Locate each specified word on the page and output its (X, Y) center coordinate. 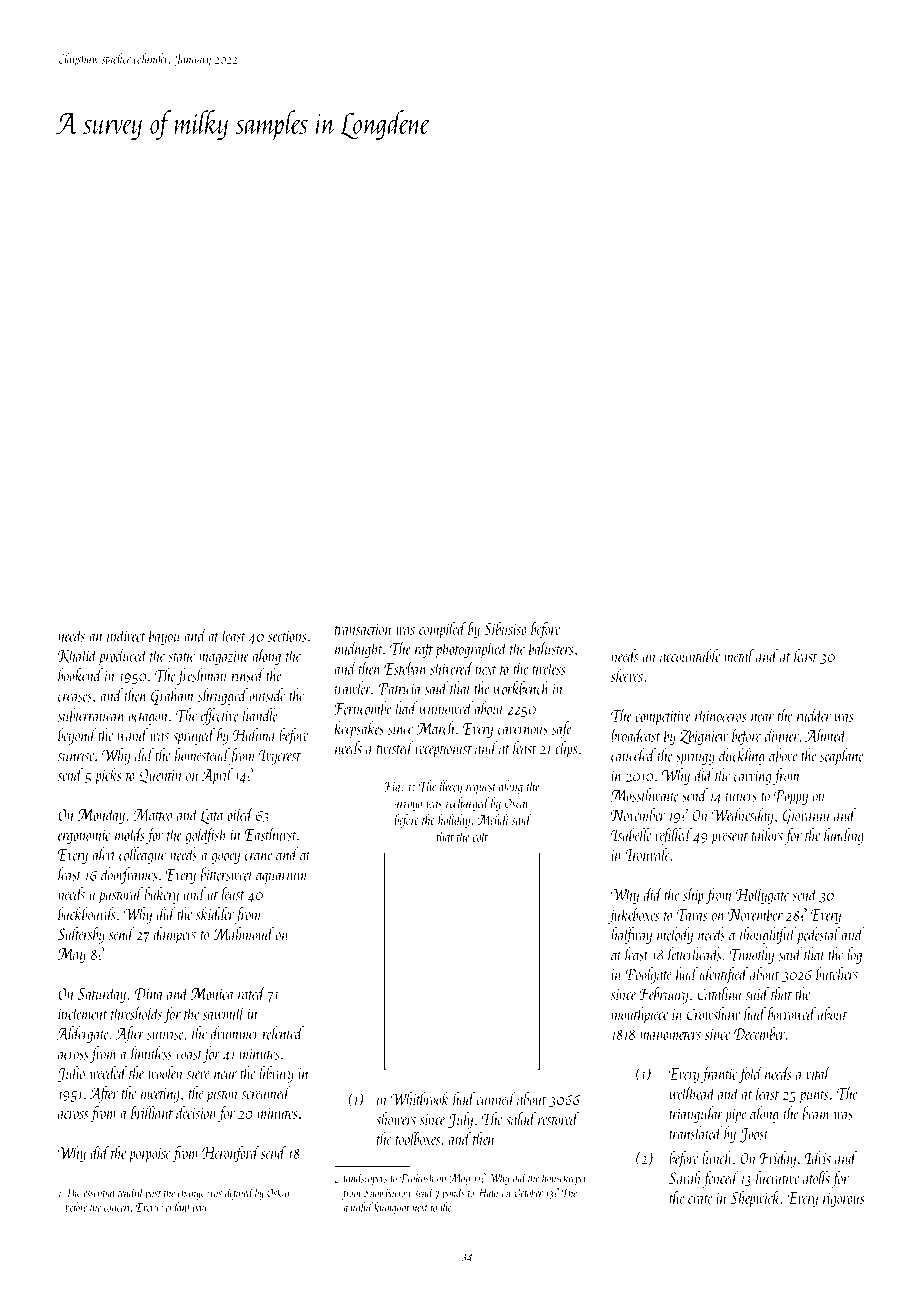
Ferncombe (363, 708)
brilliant (152, 1112)
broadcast (635, 735)
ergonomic (84, 836)
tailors (767, 835)
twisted (395, 748)
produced (123, 657)
